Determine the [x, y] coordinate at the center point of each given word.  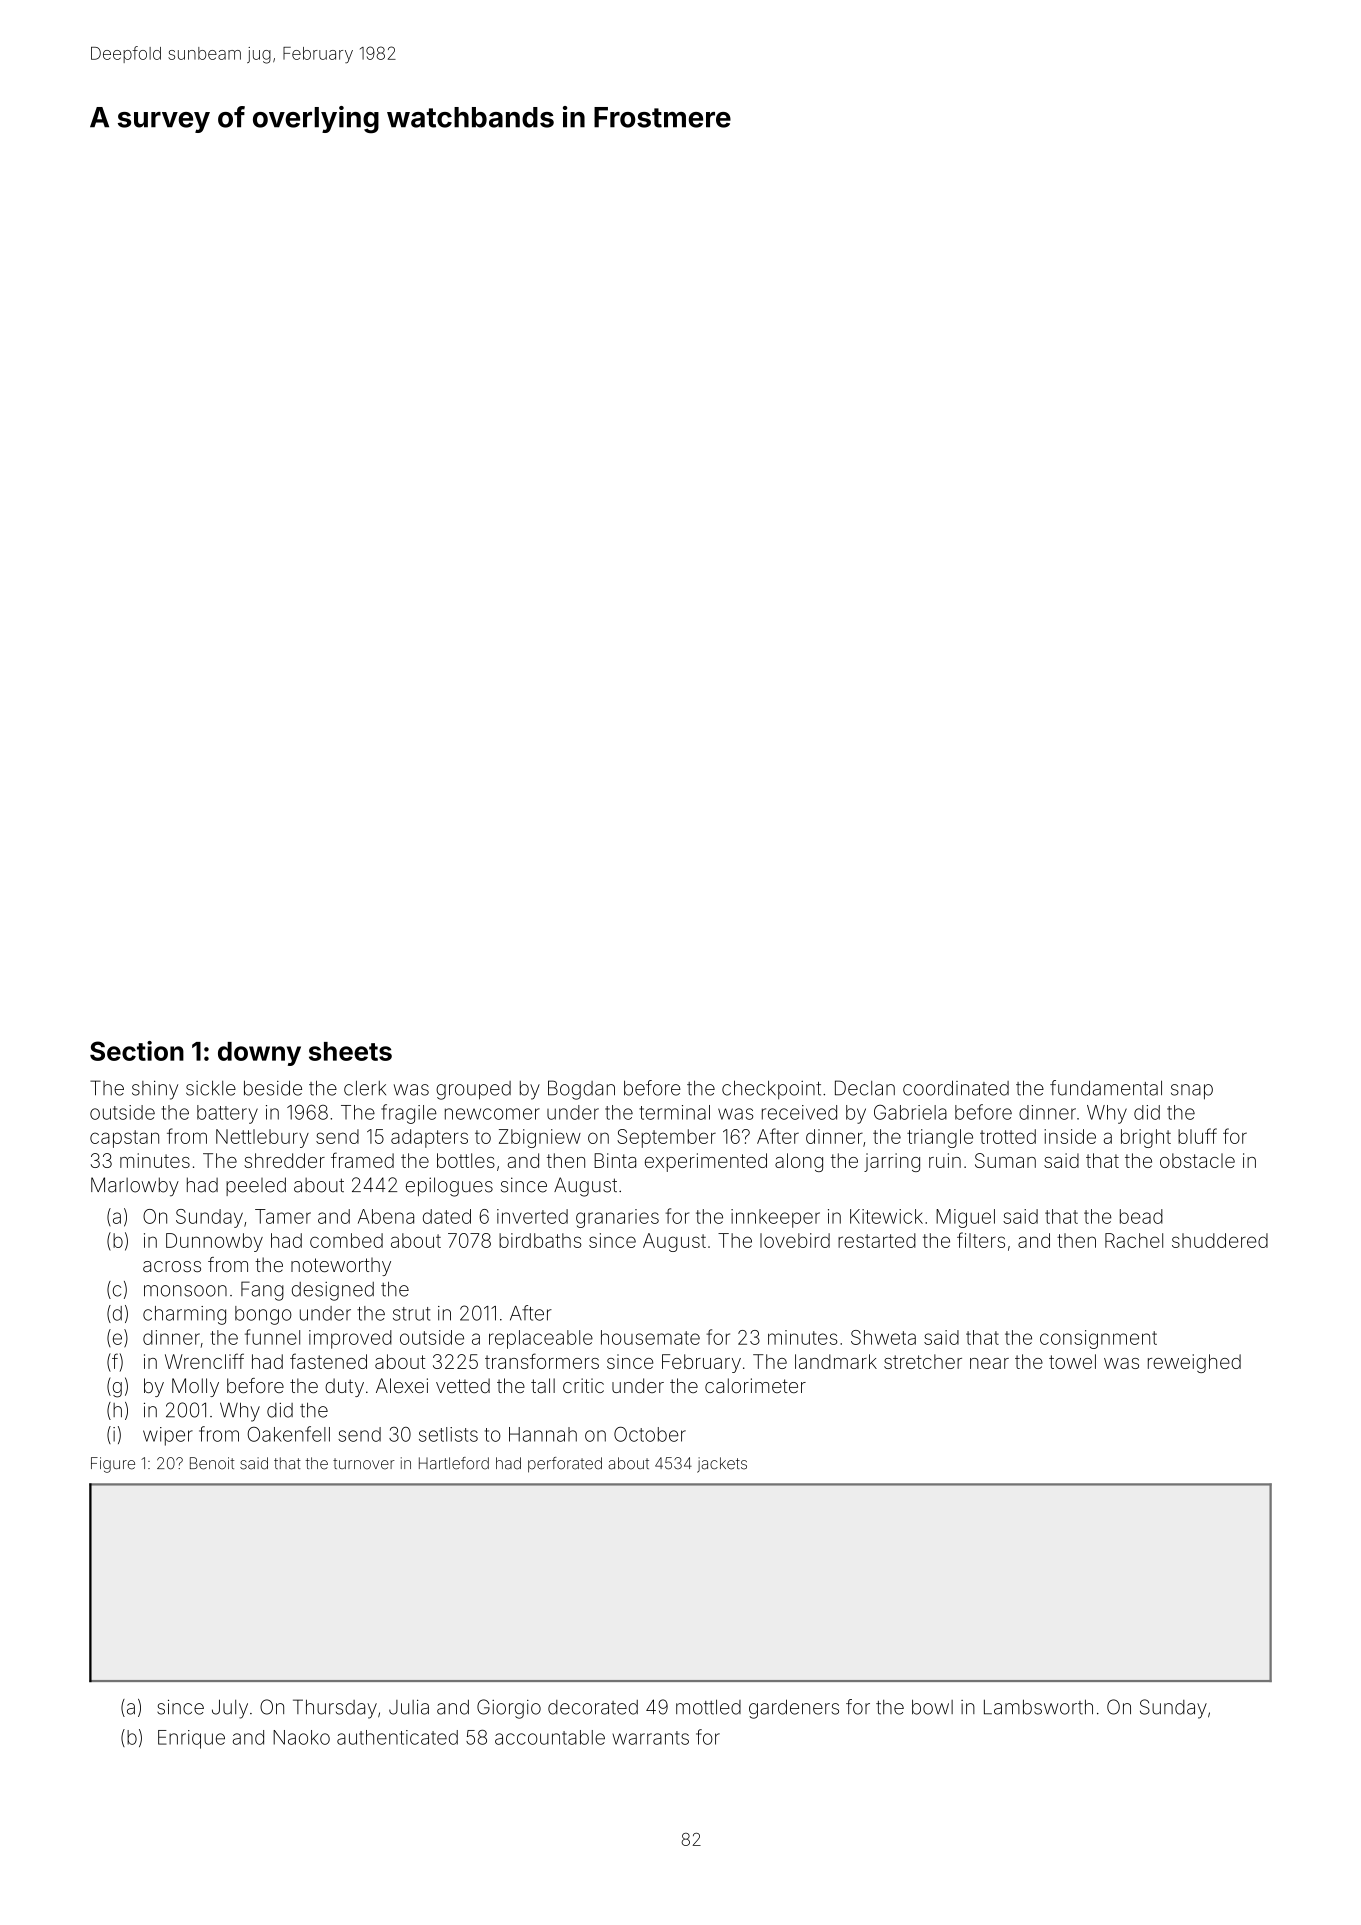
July [230, 1709]
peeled [256, 1186]
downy [259, 1054]
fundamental [1106, 1088]
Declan [865, 1088]
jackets [722, 1465]
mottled [708, 1707]
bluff [1197, 1136]
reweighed [1194, 1363]
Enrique [191, 1739]
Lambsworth [1038, 1707]
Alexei [402, 1385]
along [799, 1162]
